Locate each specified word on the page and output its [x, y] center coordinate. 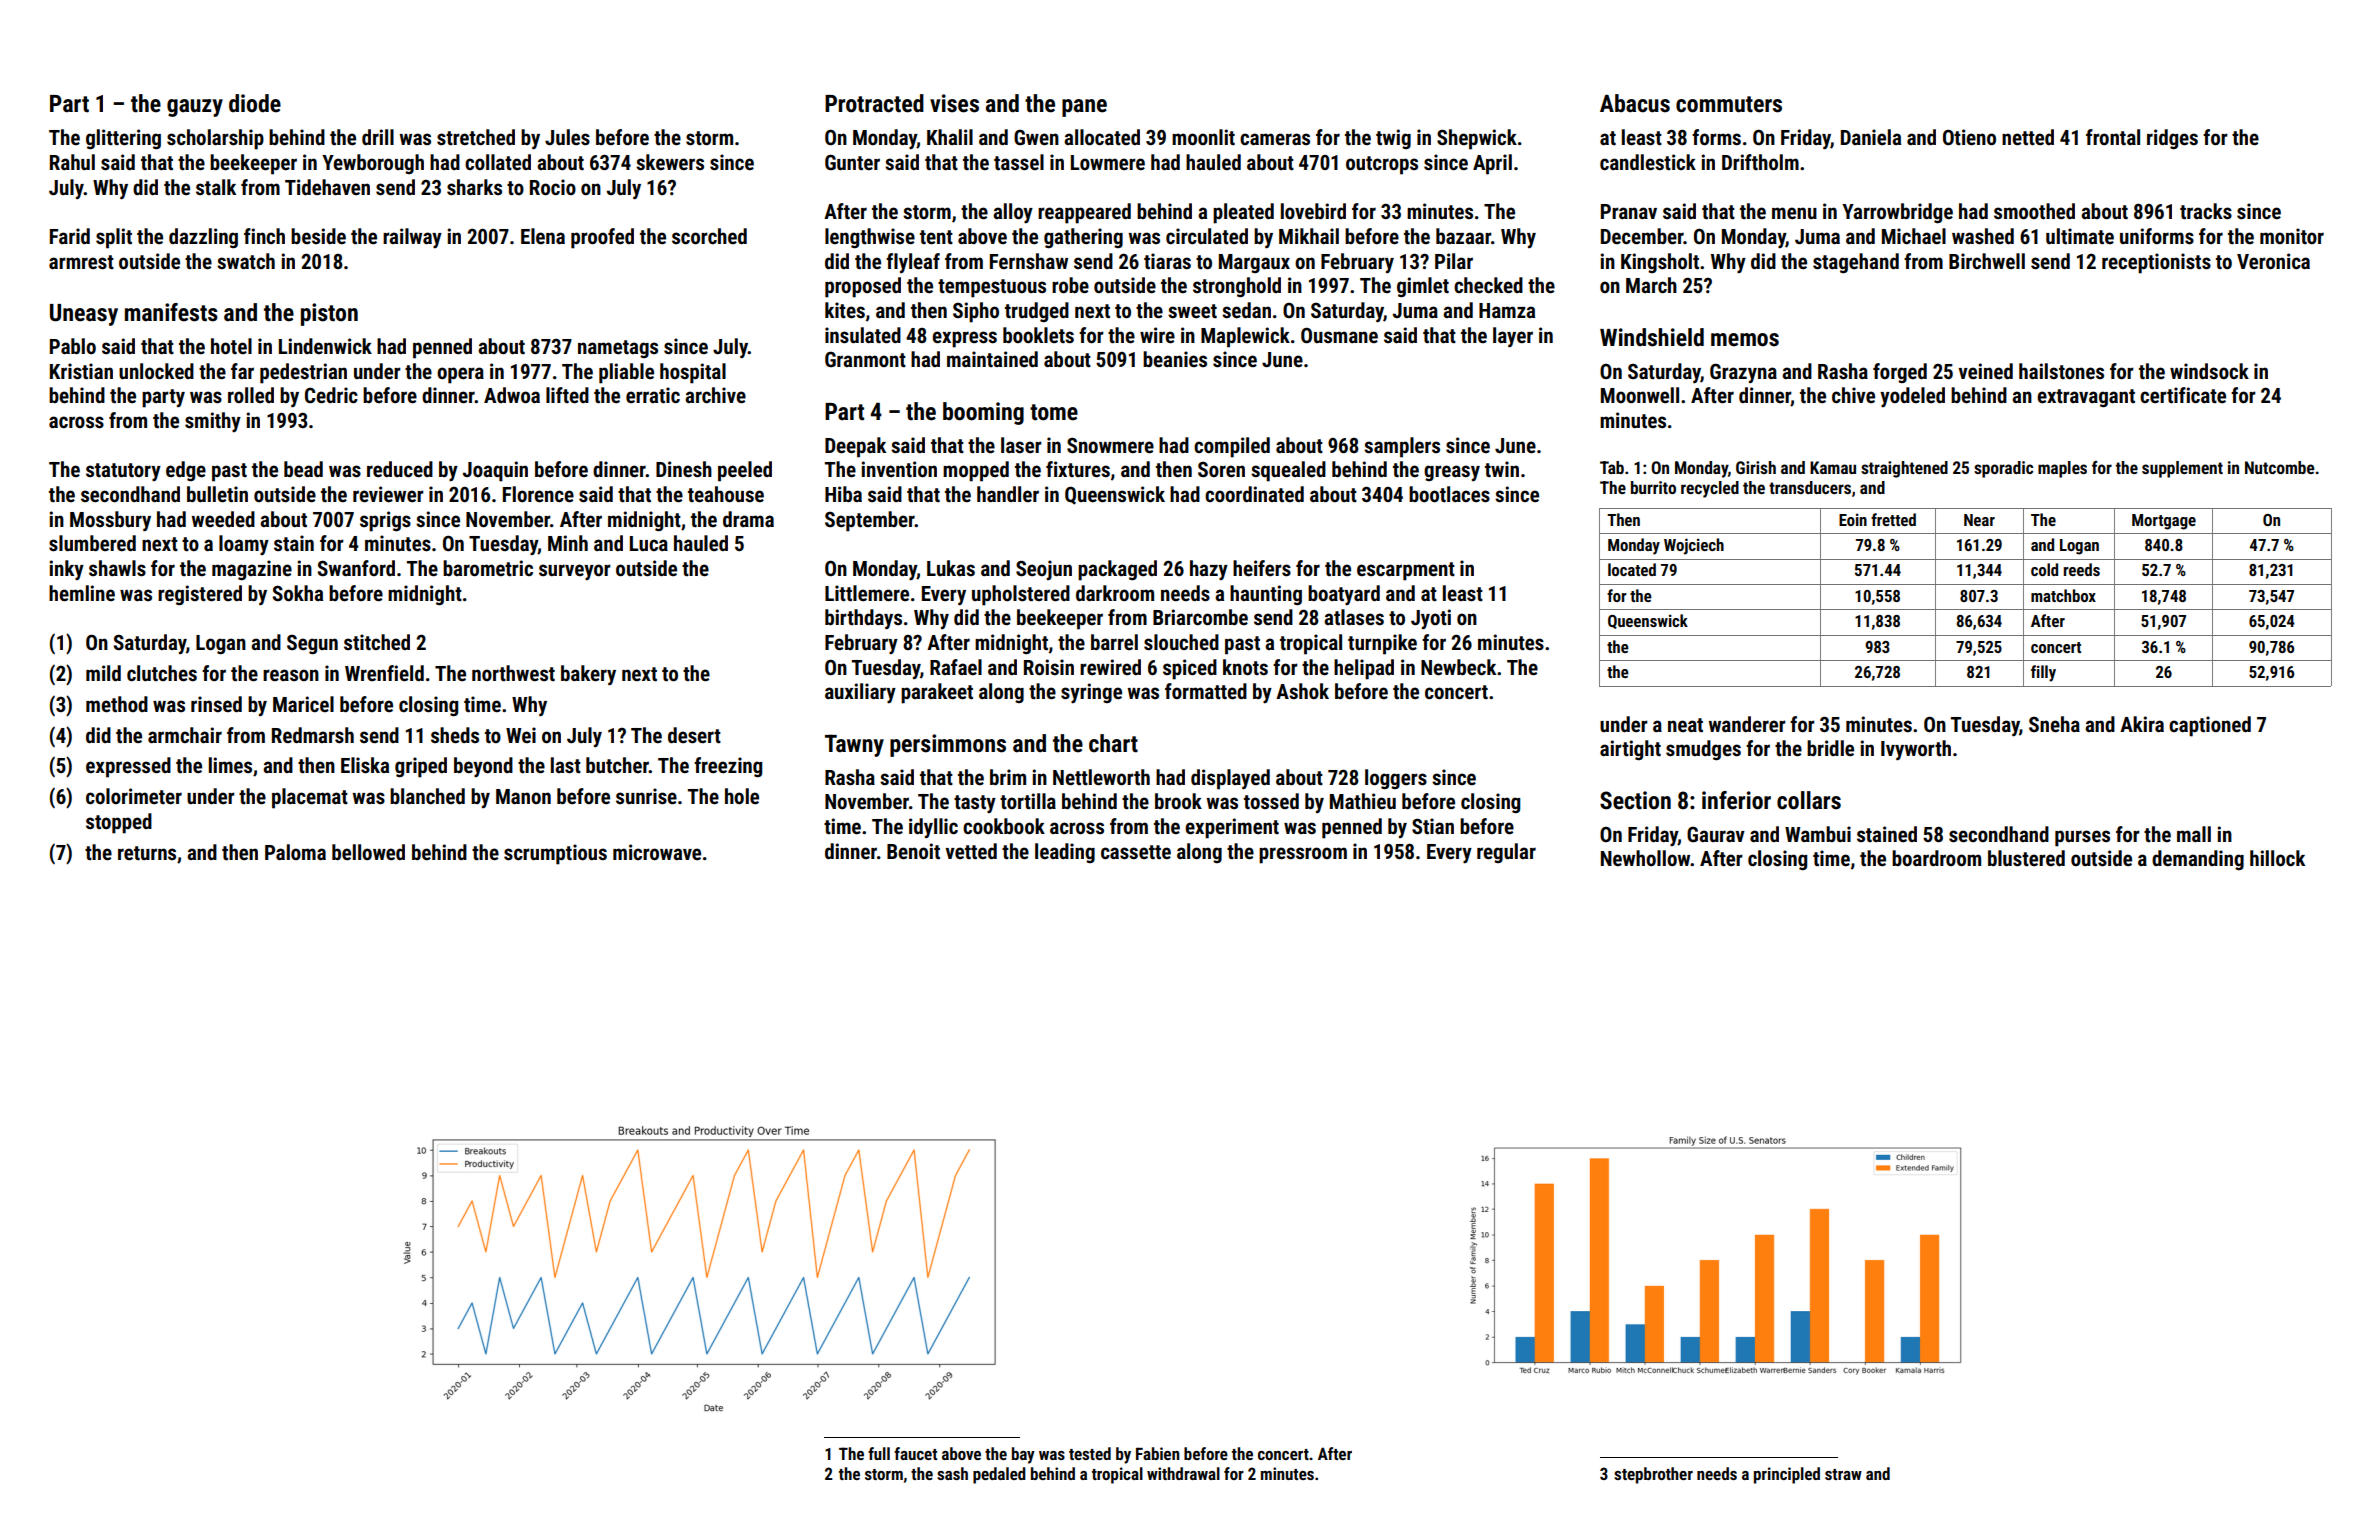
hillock [2277, 858]
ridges [2172, 139]
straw [1843, 1474]
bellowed [368, 852]
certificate [2183, 395]
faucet [915, 1453]
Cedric [331, 395]
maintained [992, 359]
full [879, 1453]
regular [1506, 853]
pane [1084, 108]
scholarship [215, 139]
